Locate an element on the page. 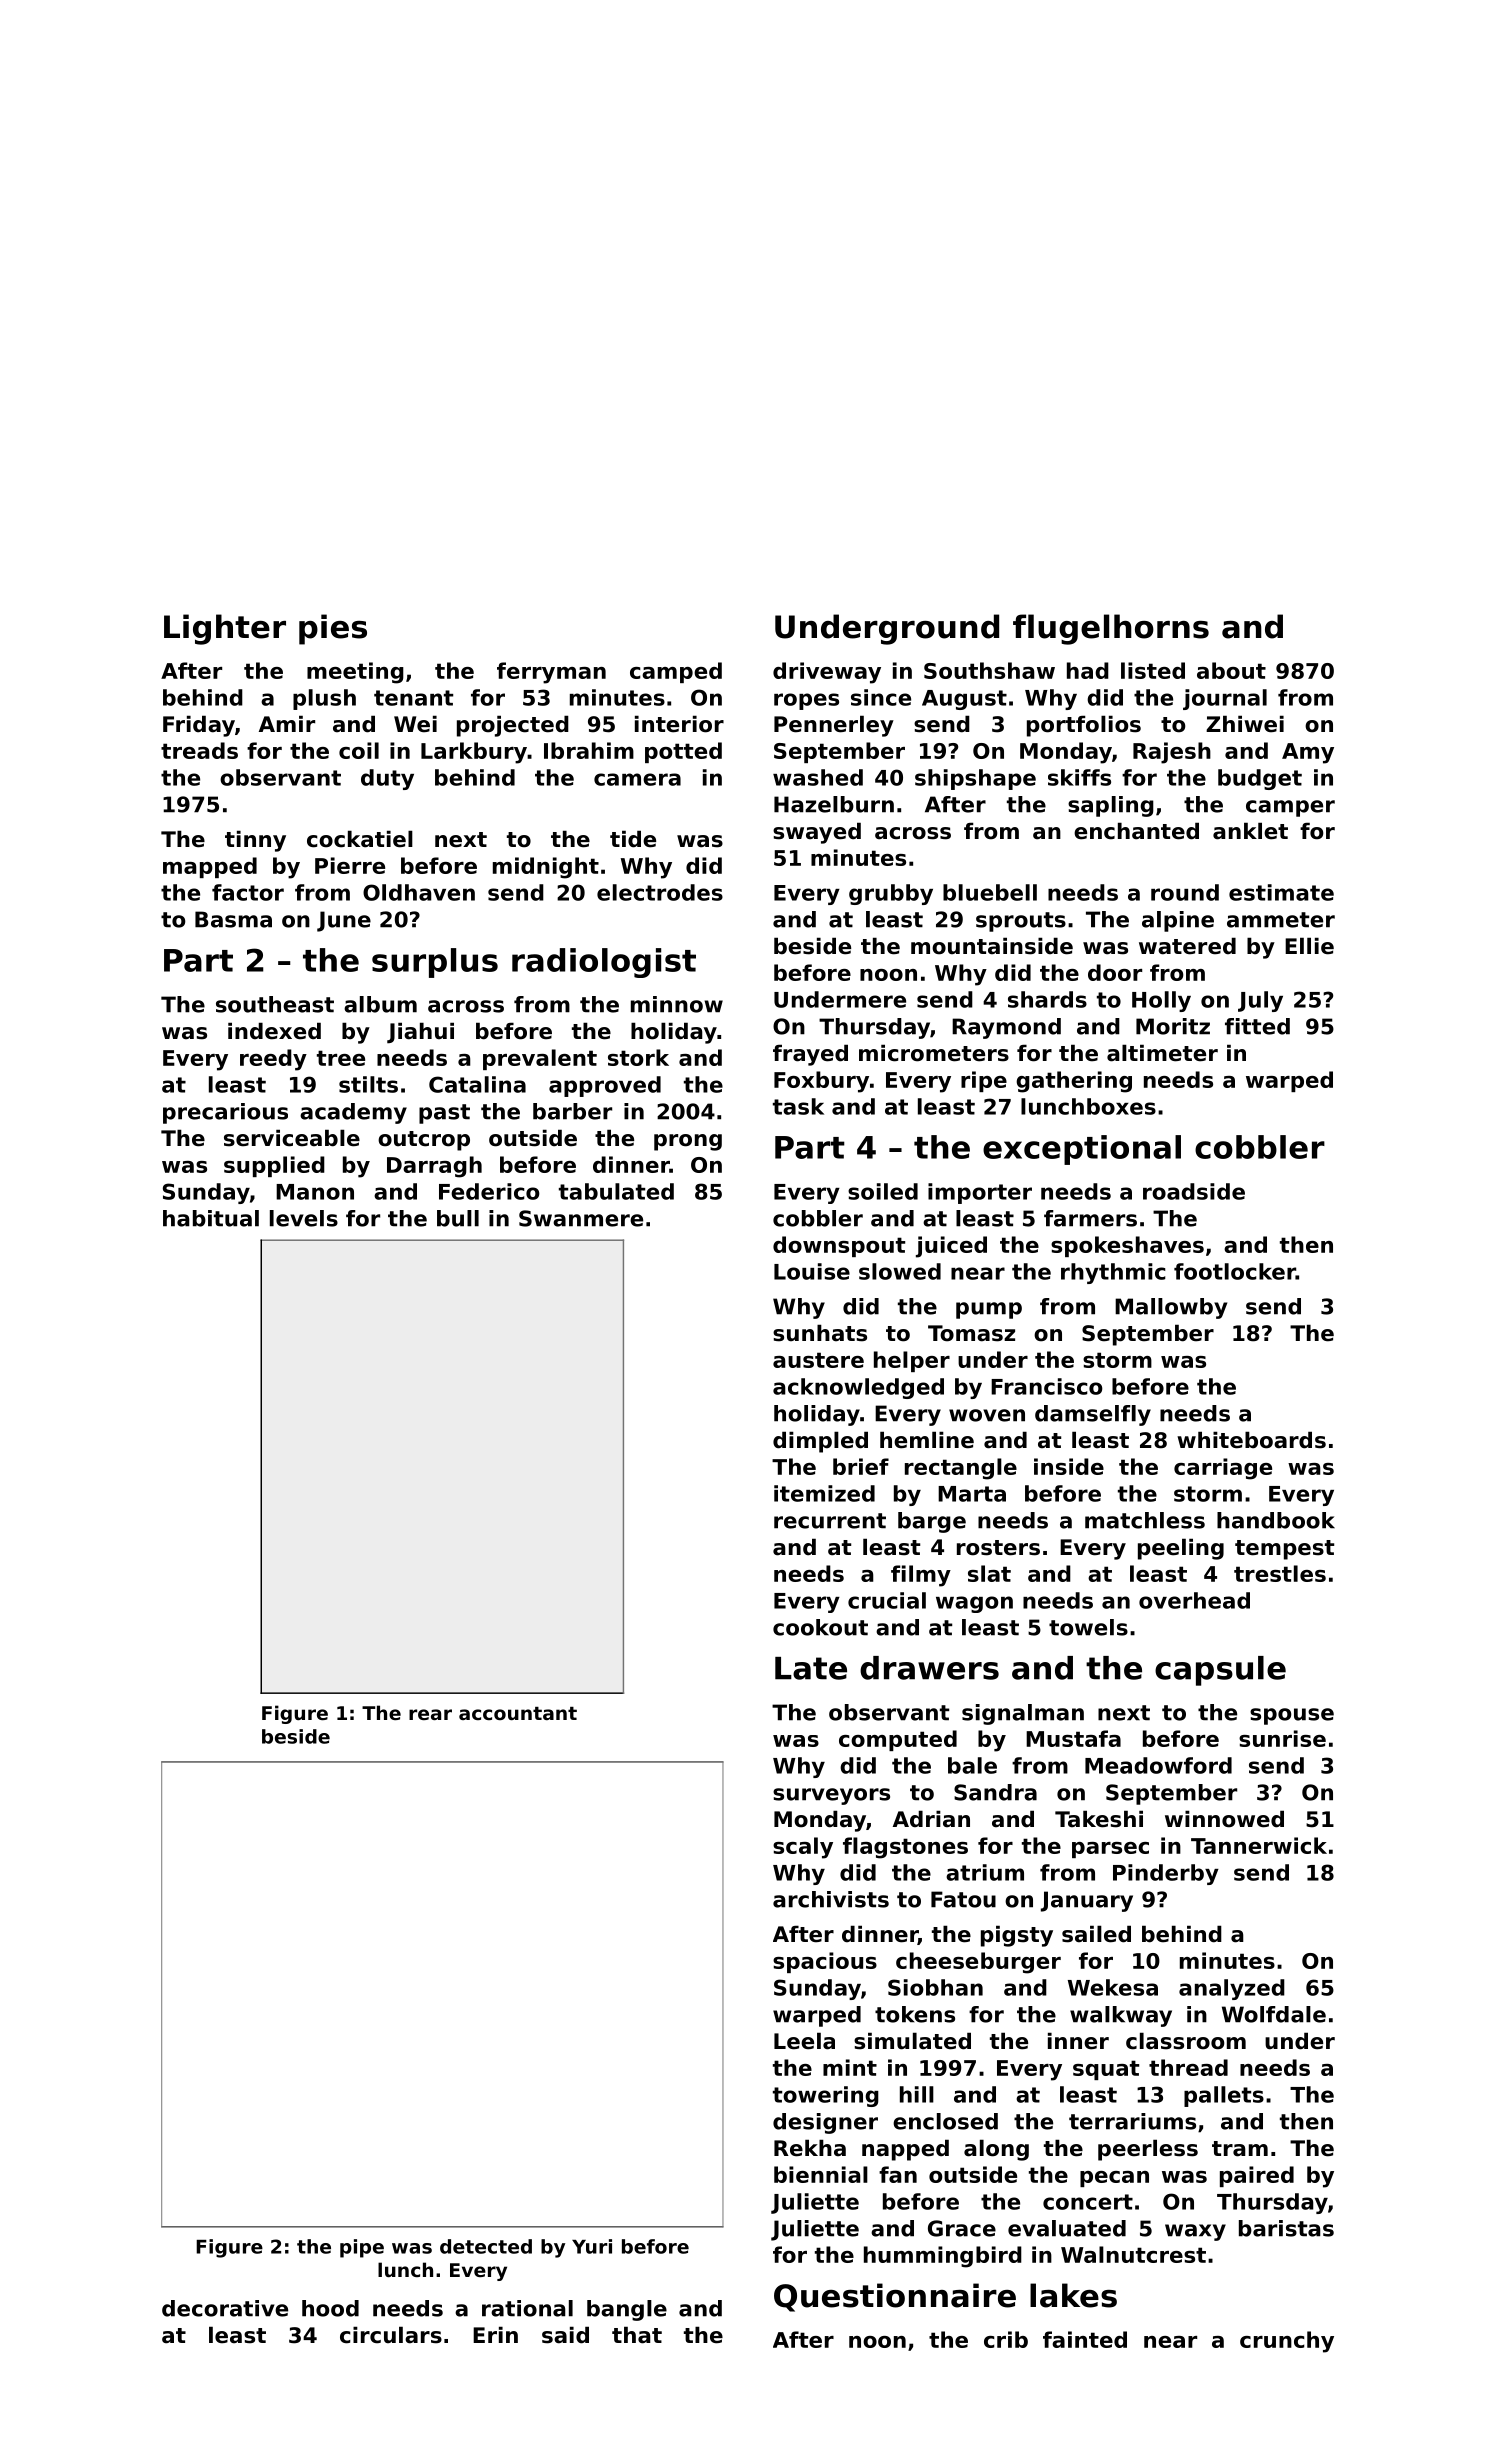 The image size is (1496, 2464). hill is located at coordinates (917, 2094).
